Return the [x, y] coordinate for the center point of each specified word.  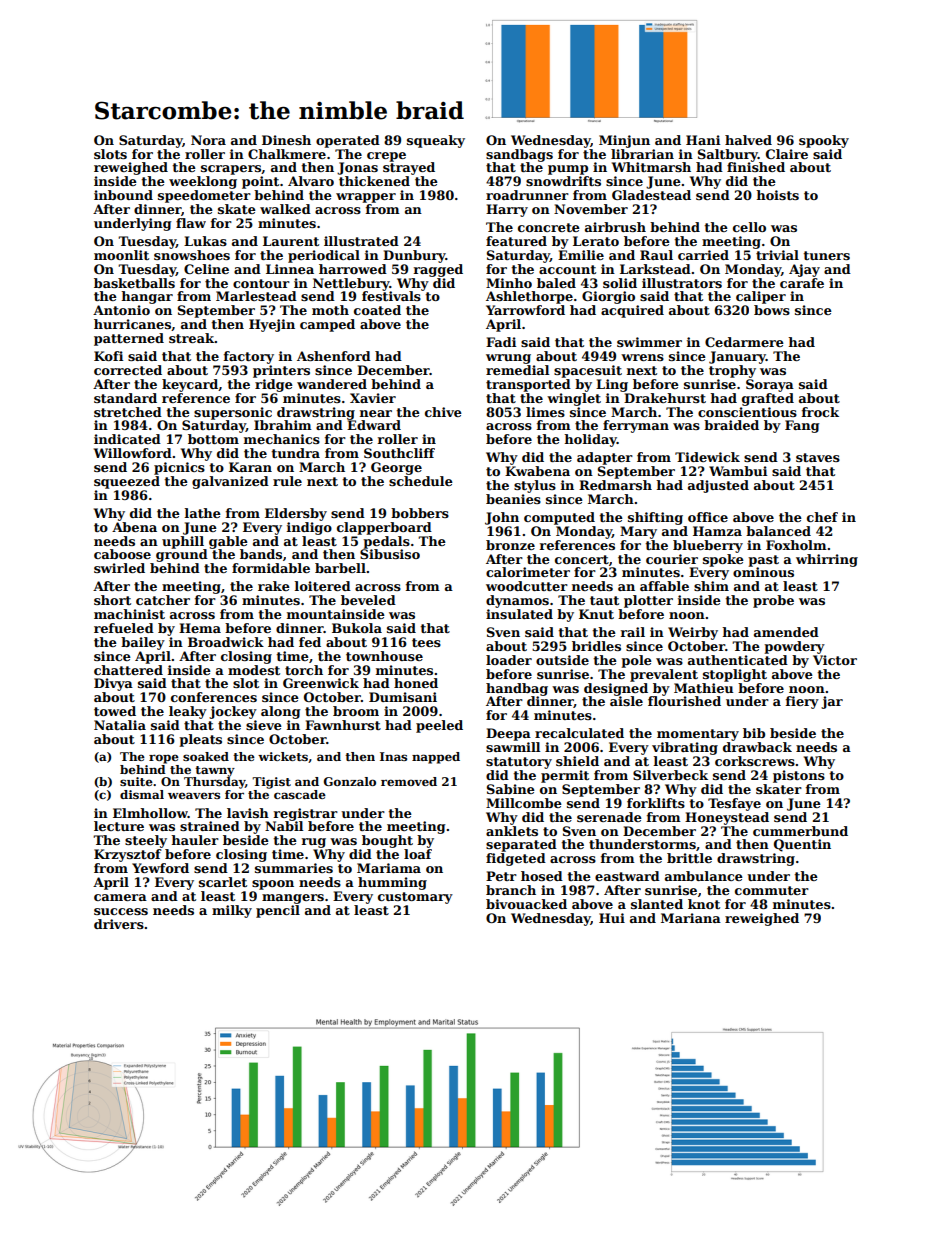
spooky [824, 141]
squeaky [436, 141]
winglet [574, 399]
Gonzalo [350, 781]
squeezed [127, 482]
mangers [293, 899]
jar [832, 702]
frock [820, 412]
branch [511, 890]
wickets [283, 756]
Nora [208, 140]
